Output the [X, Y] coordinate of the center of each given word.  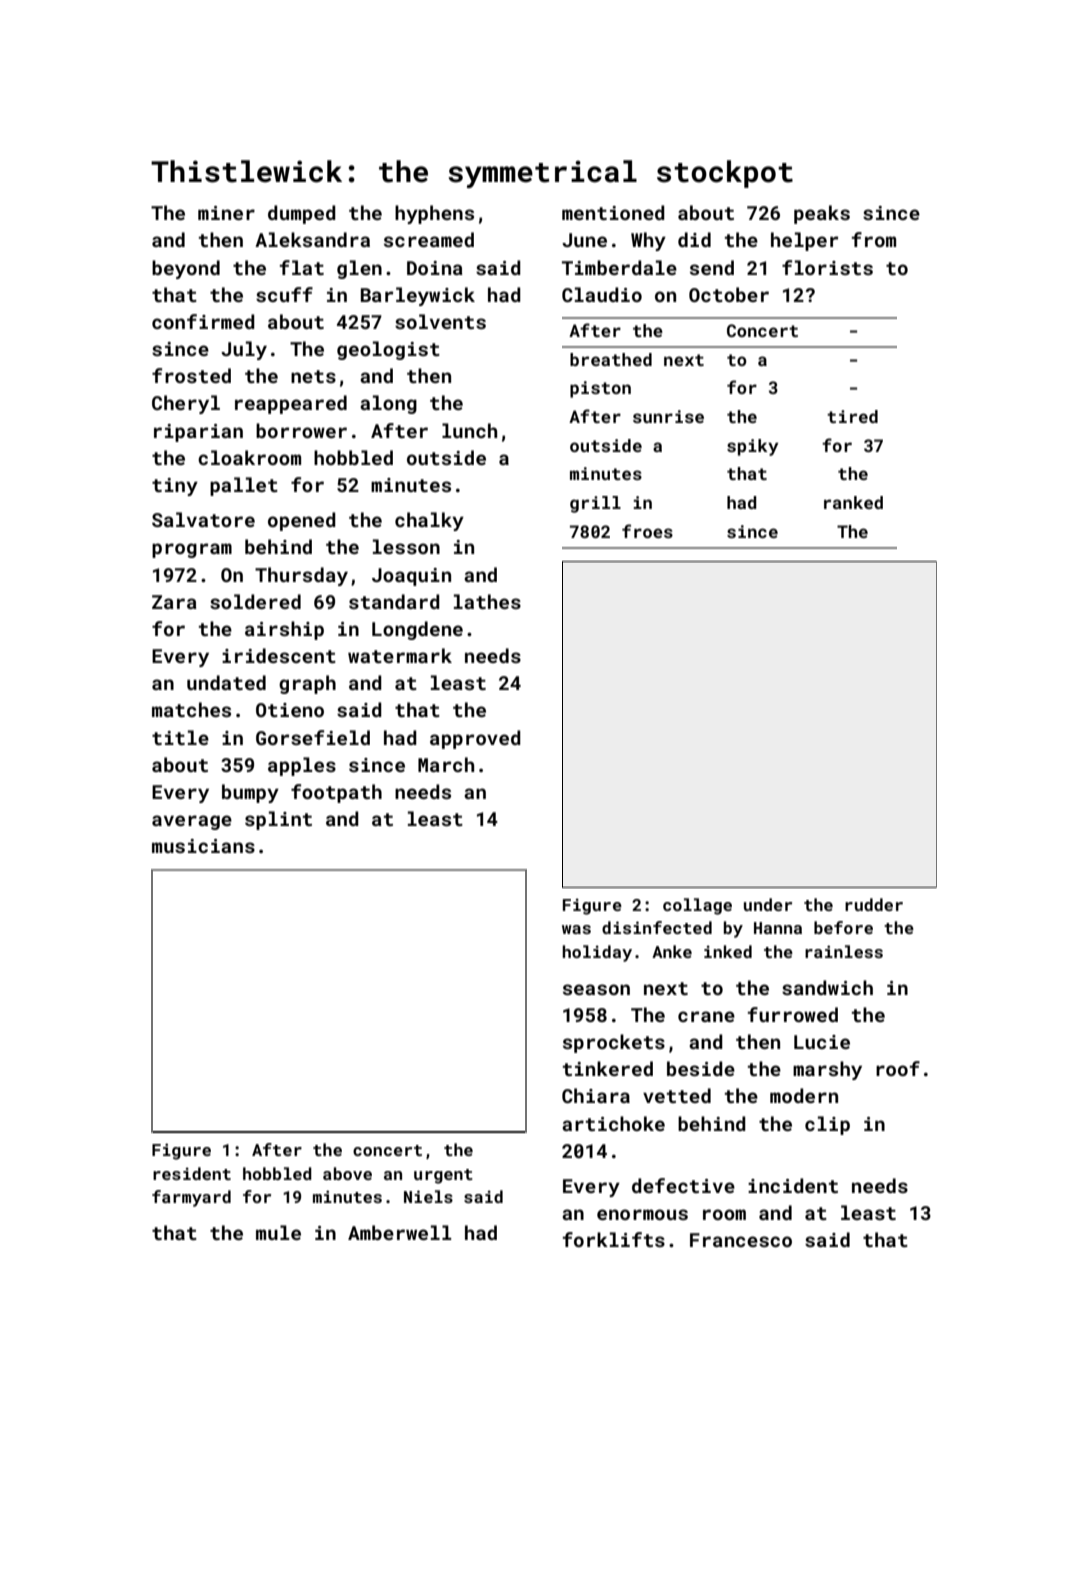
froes [647, 531]
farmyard [191, 1198]
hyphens [434, 214]
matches [191, 709]
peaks [822, 214]
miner [226, 213]
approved [475, 739]
